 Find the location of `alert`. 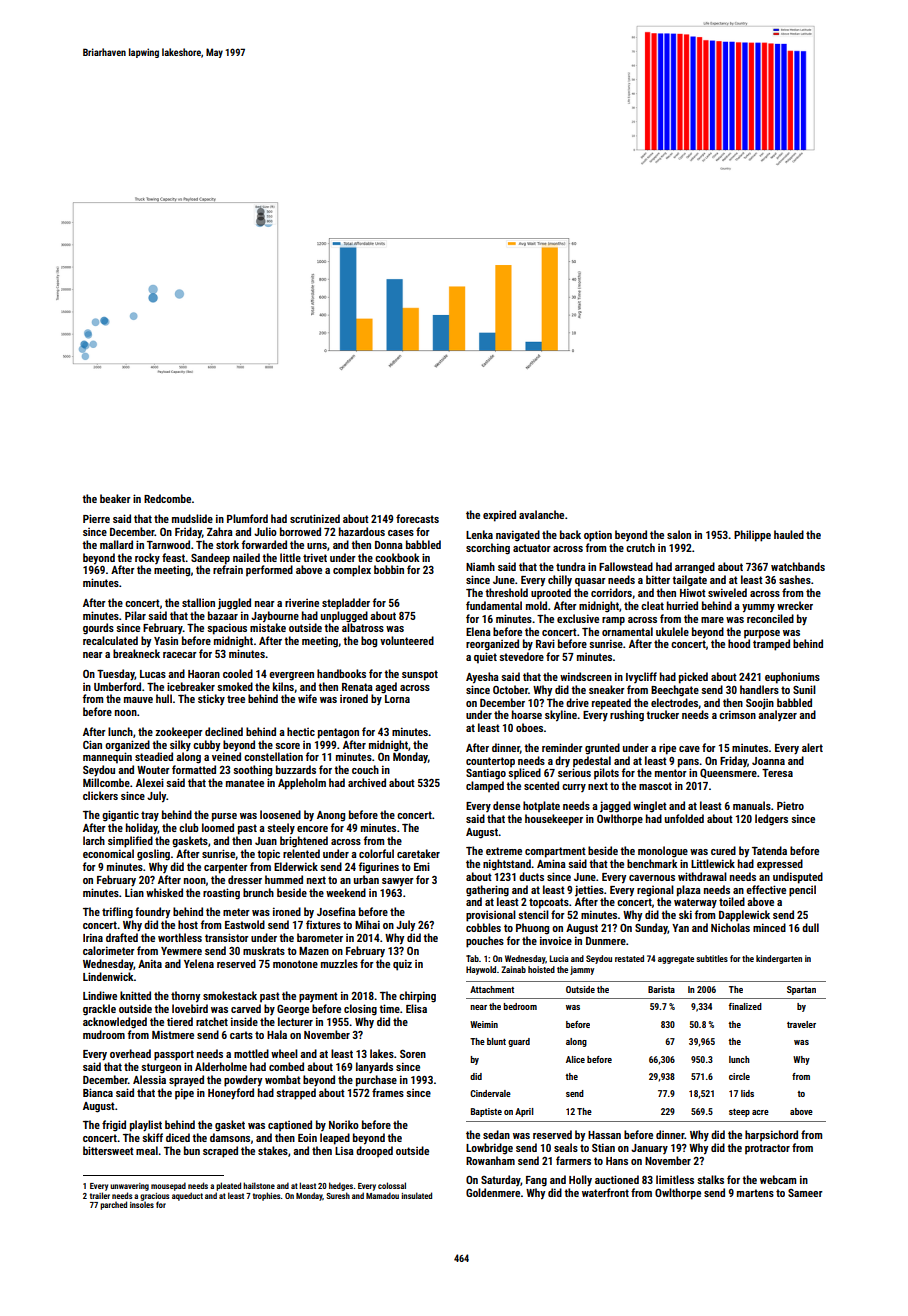

alert is located at coordinates (812, 747).
